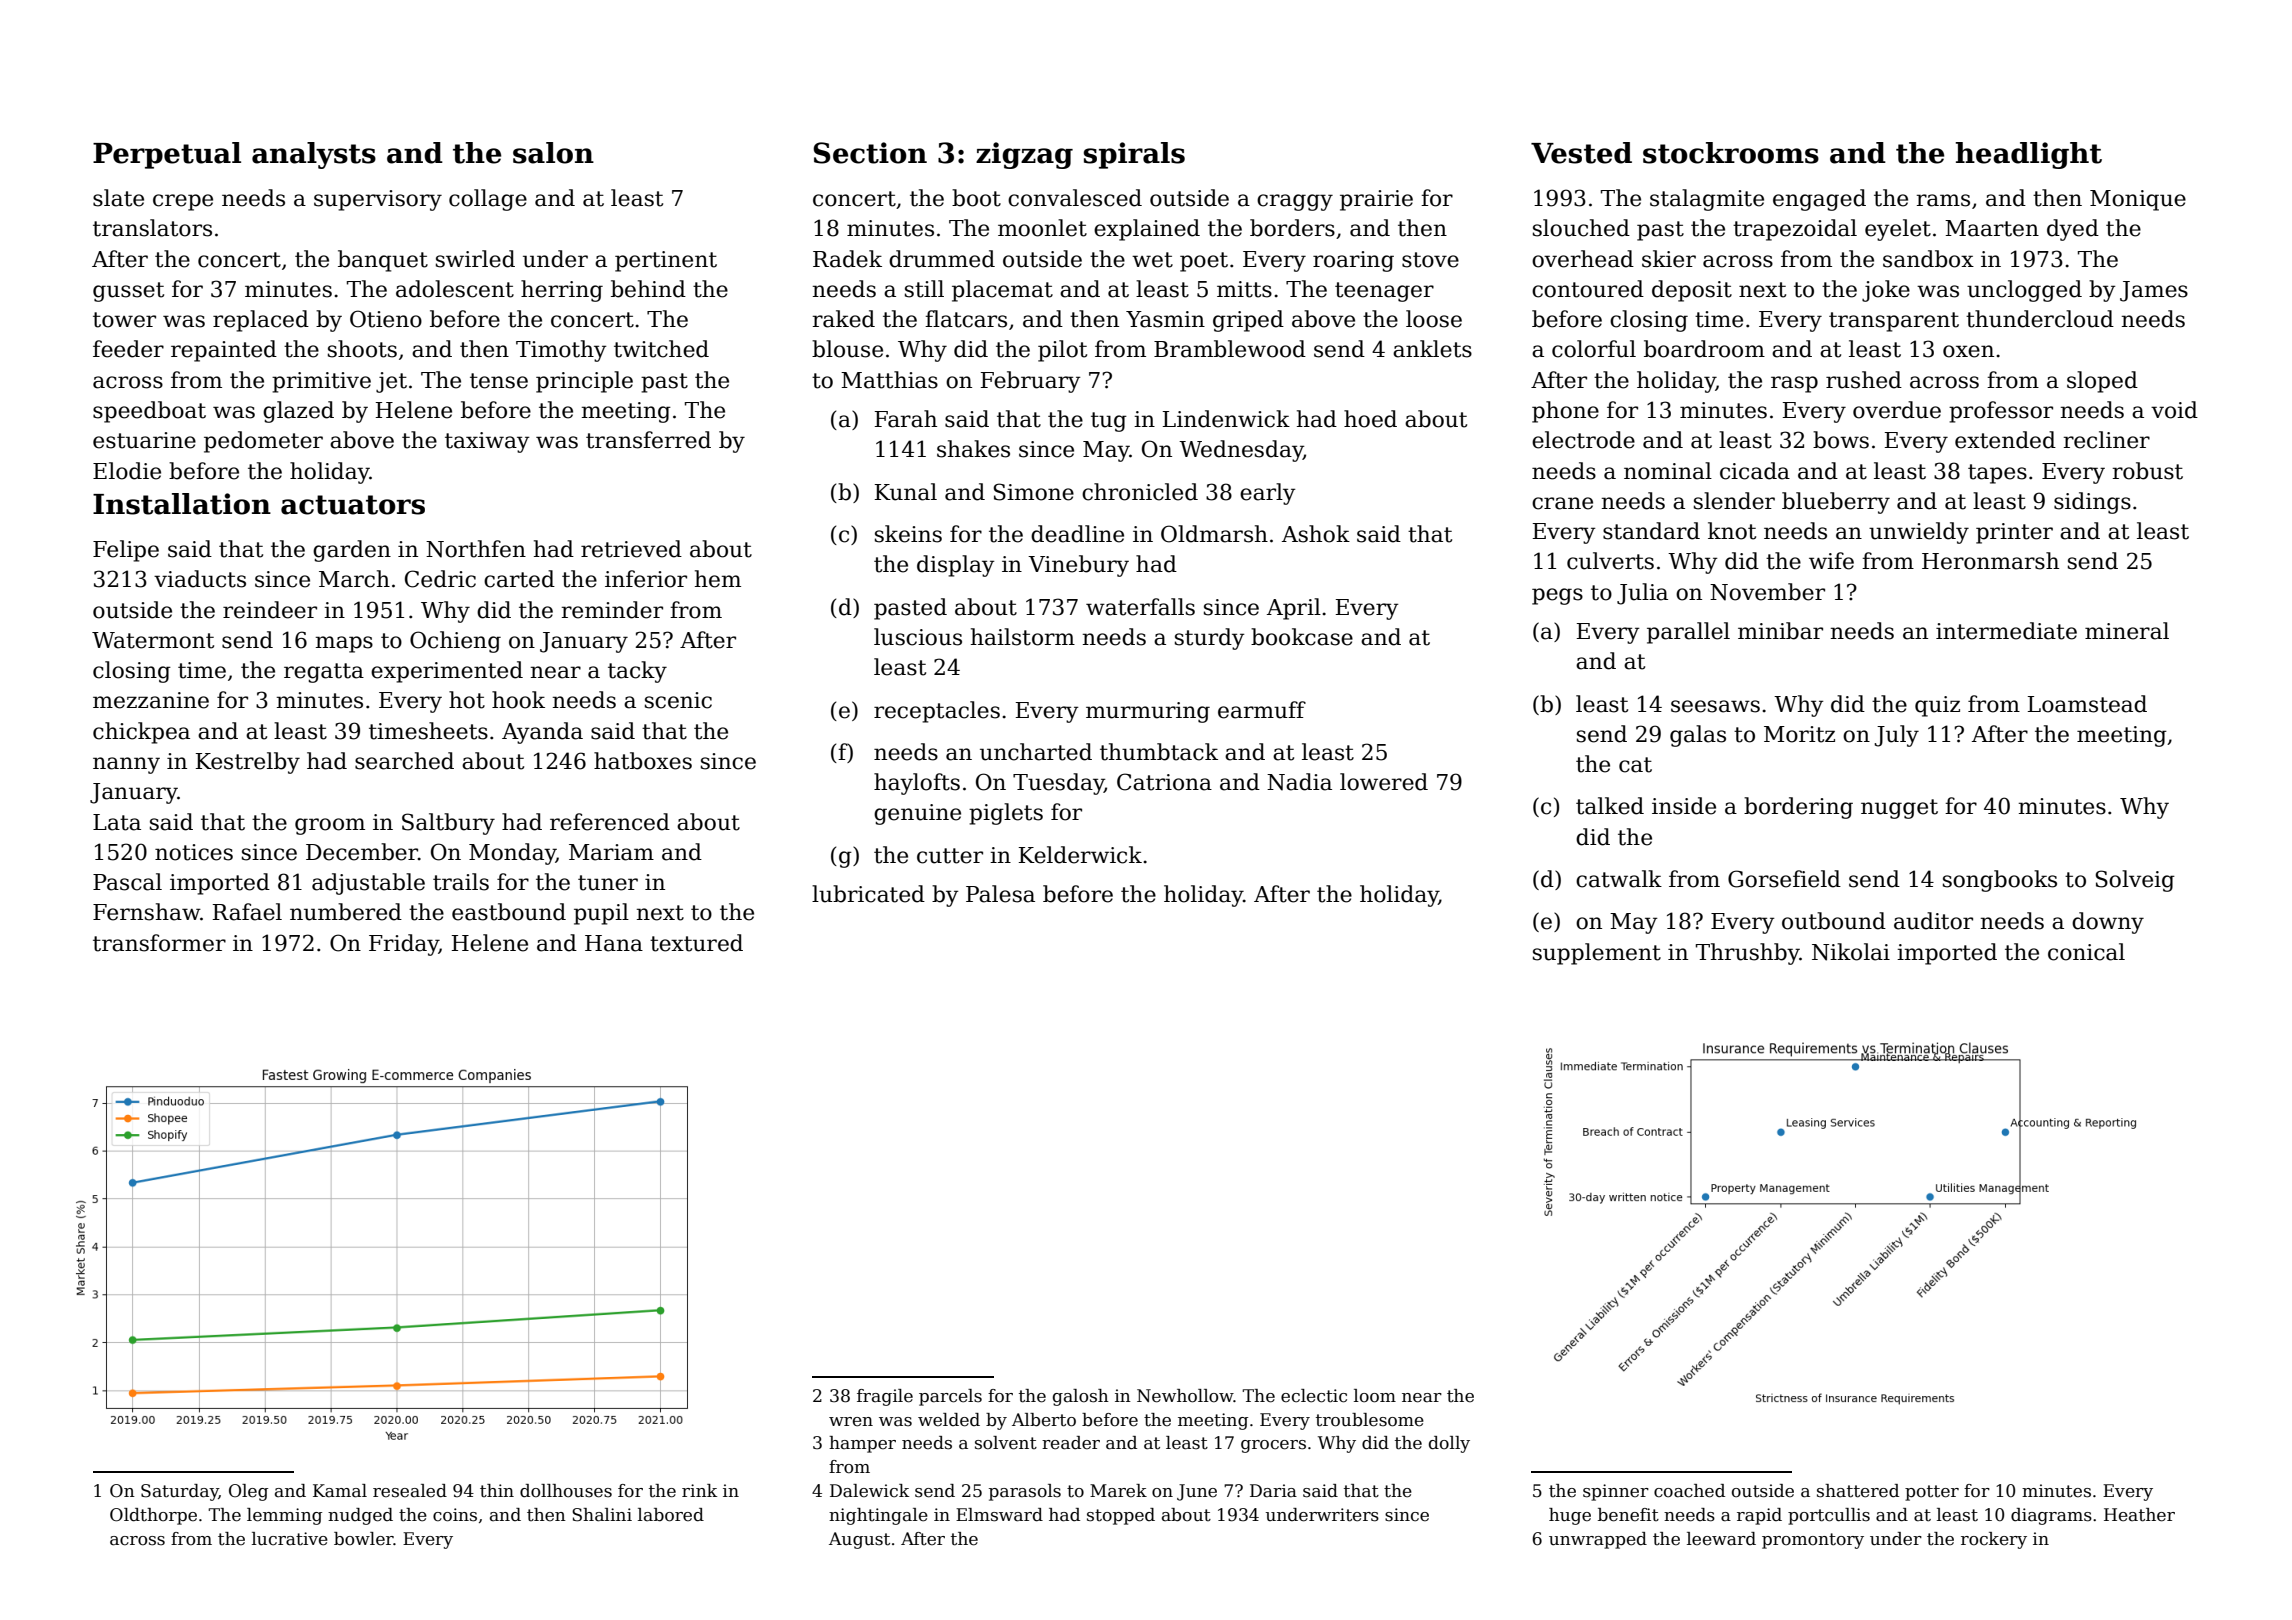 The width and height of the screenshot is (2292, 1620). I want to click on sloped, so click(2102, 382).
